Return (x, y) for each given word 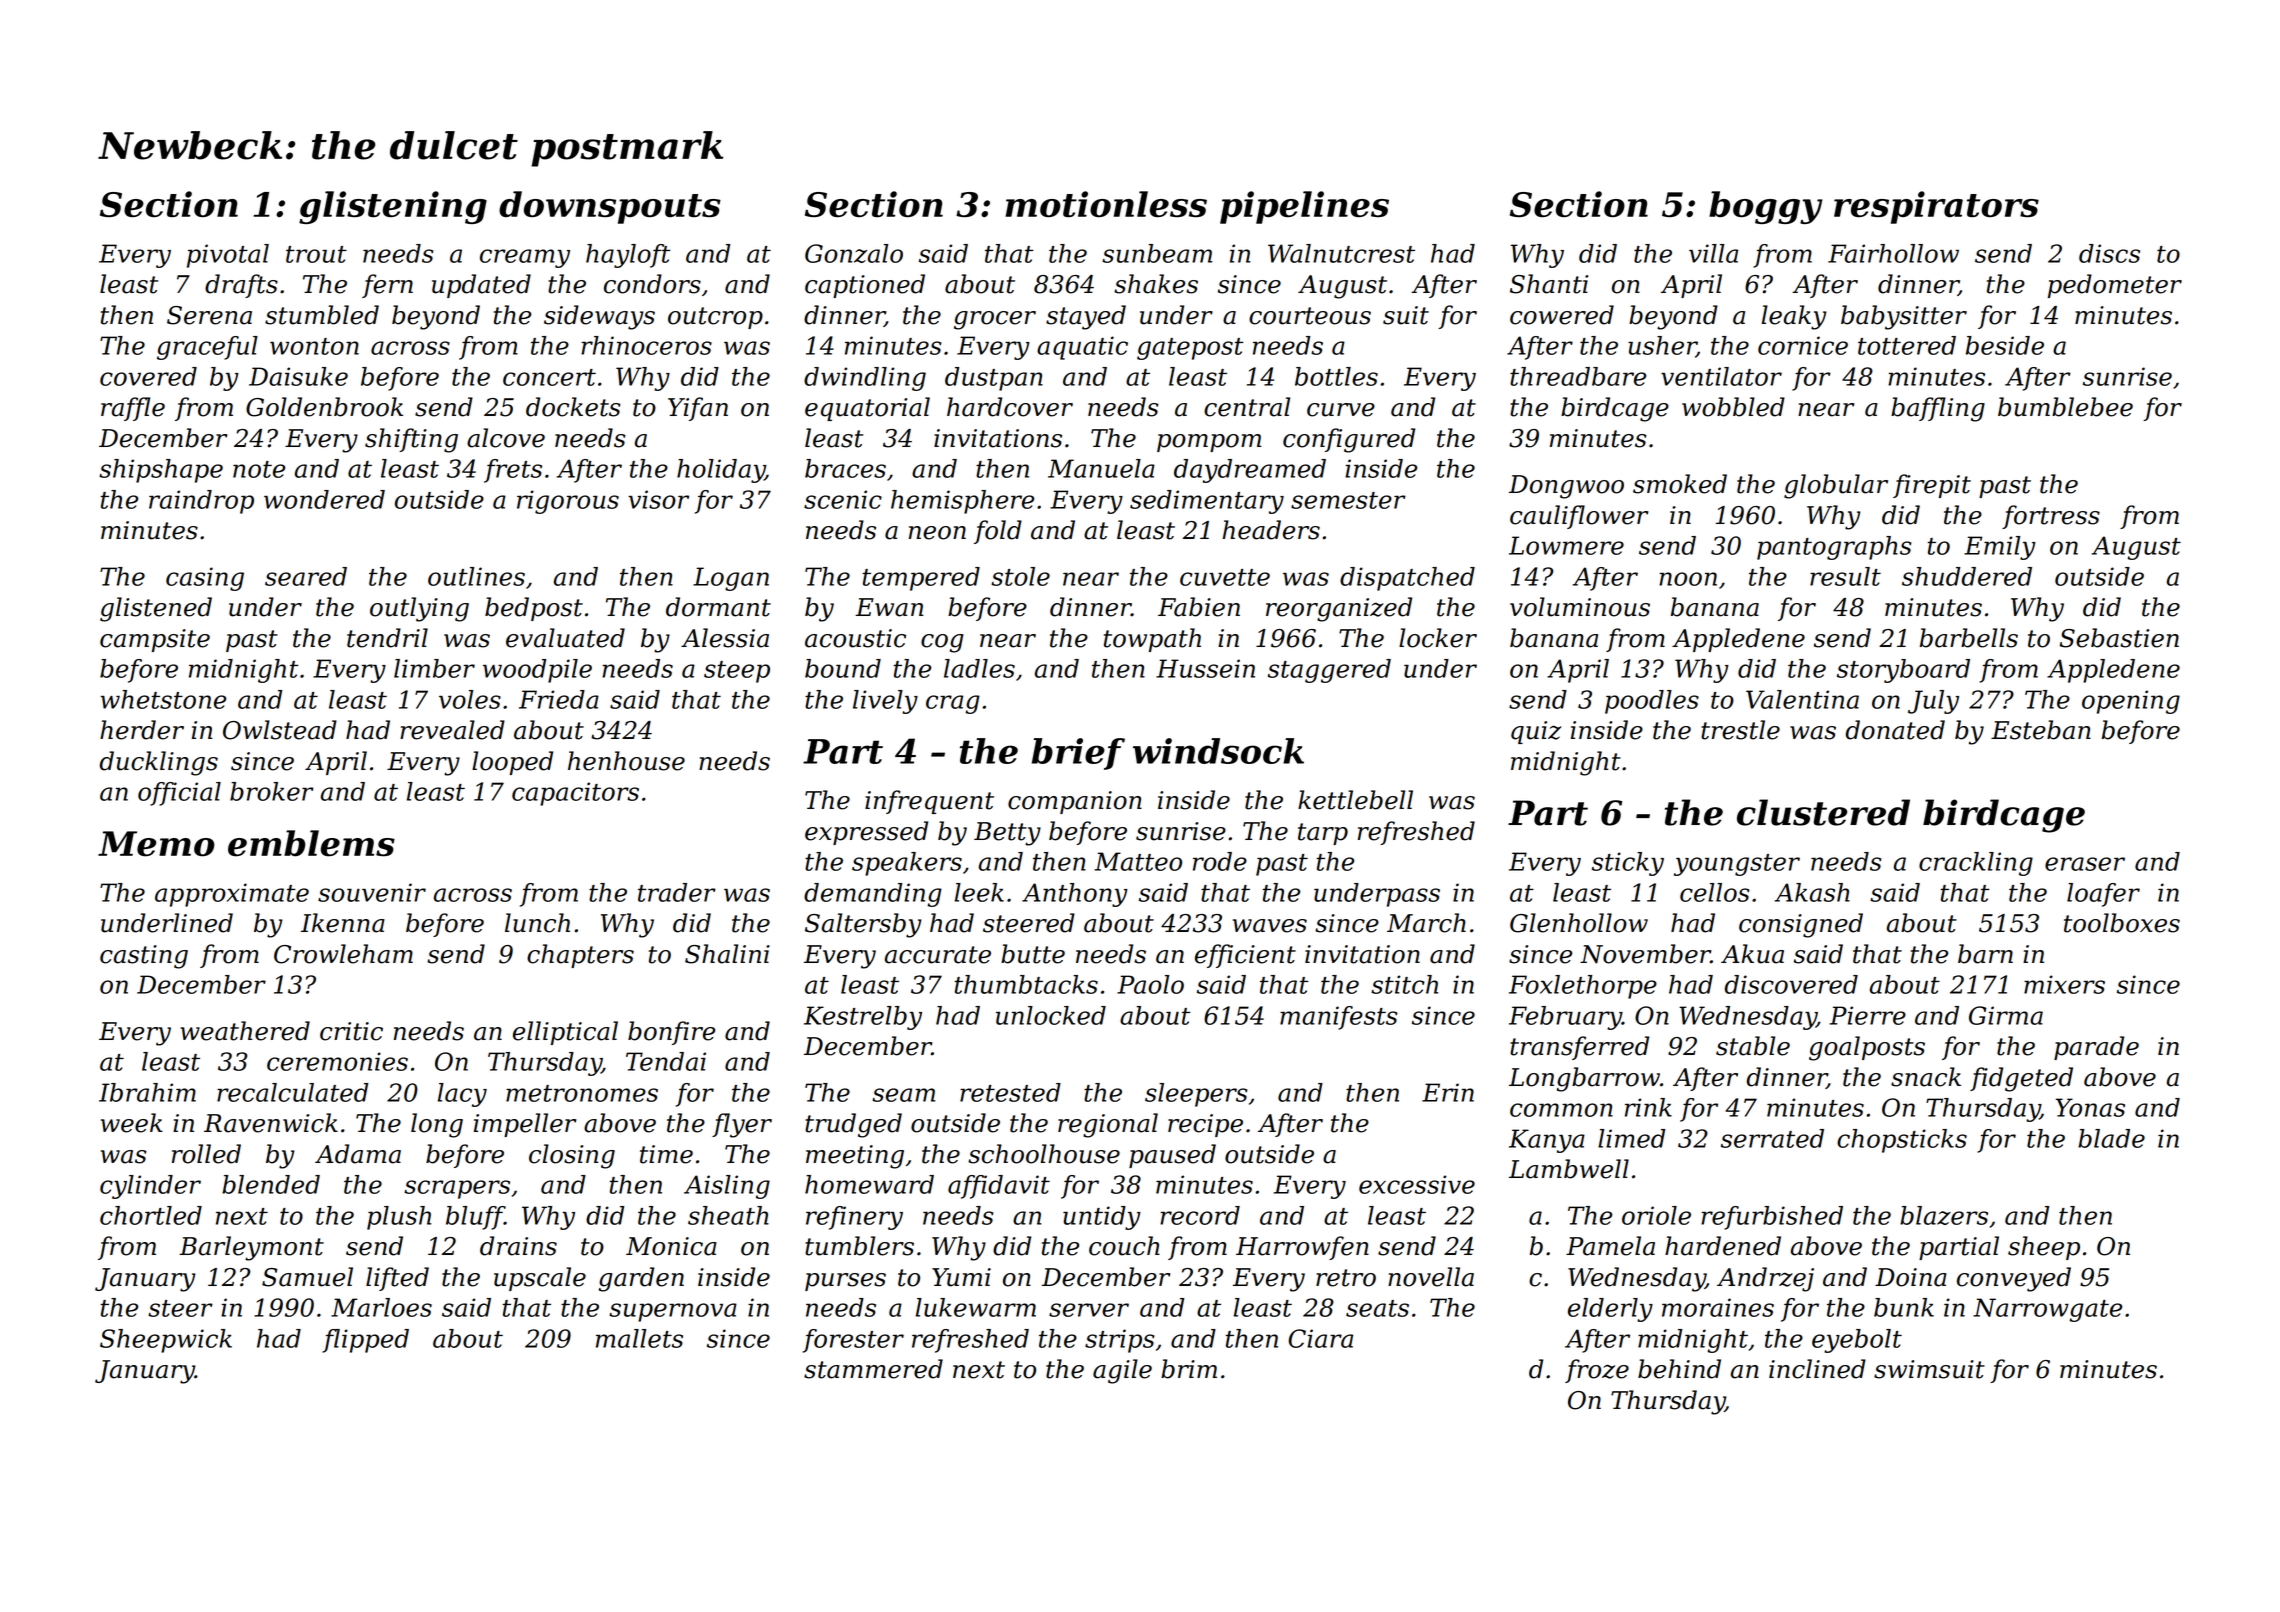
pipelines (1304, 207)
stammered (873, 1369)
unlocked (1051, 1015)
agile (1122, 1371)
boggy (1766, 207)
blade (2111, 1138)
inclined (1817, 1369)
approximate (232, 895)
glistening (393, 207)
